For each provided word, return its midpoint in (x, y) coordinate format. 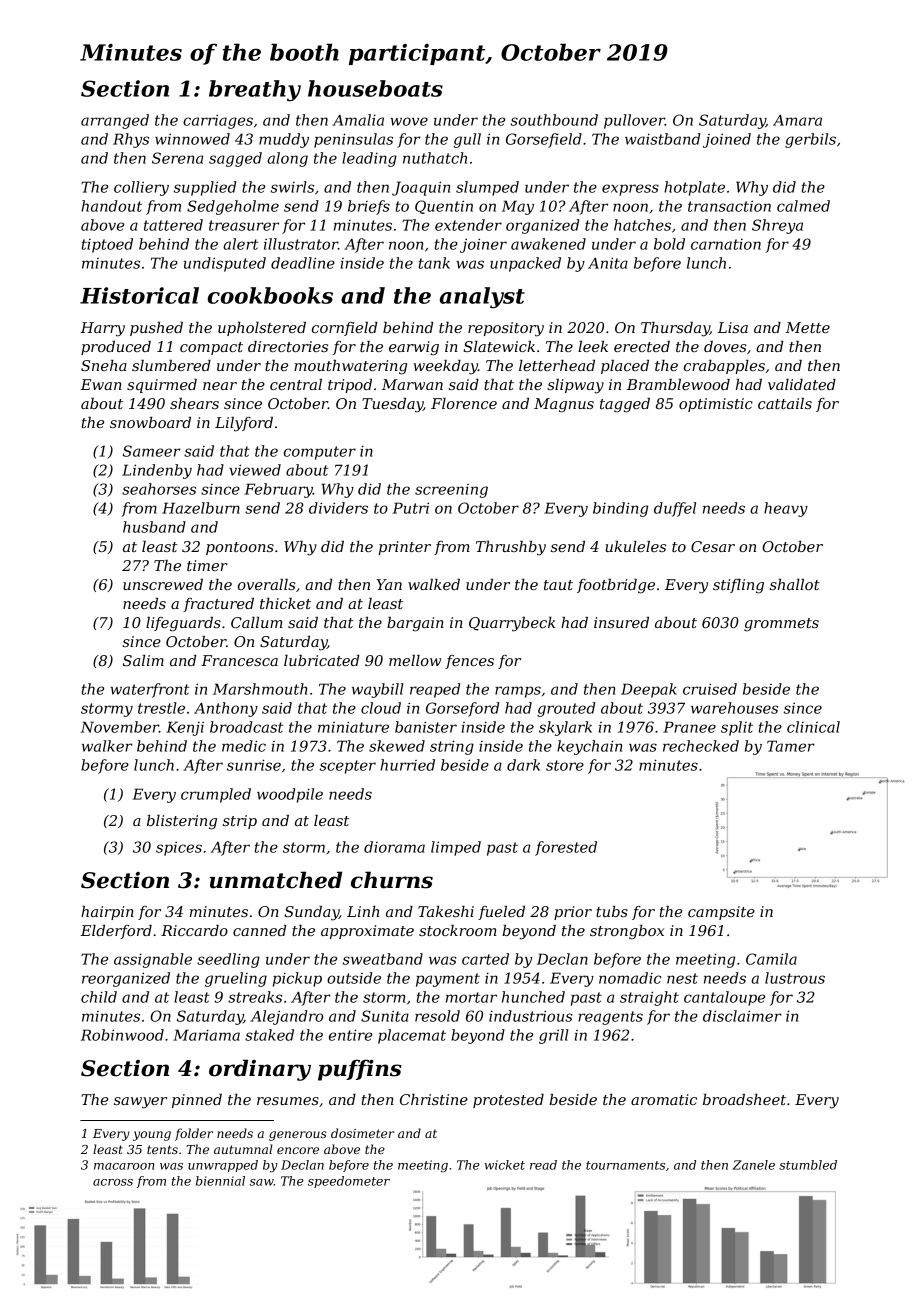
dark (523, 765)
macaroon (124, 1166)
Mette (807, 327)
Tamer (791, 746)
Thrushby (511, 548)
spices (179, 848)
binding (620, 509)
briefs (369, 207)
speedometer (349, 1182)
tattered (173, 225)
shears (194, 403)
